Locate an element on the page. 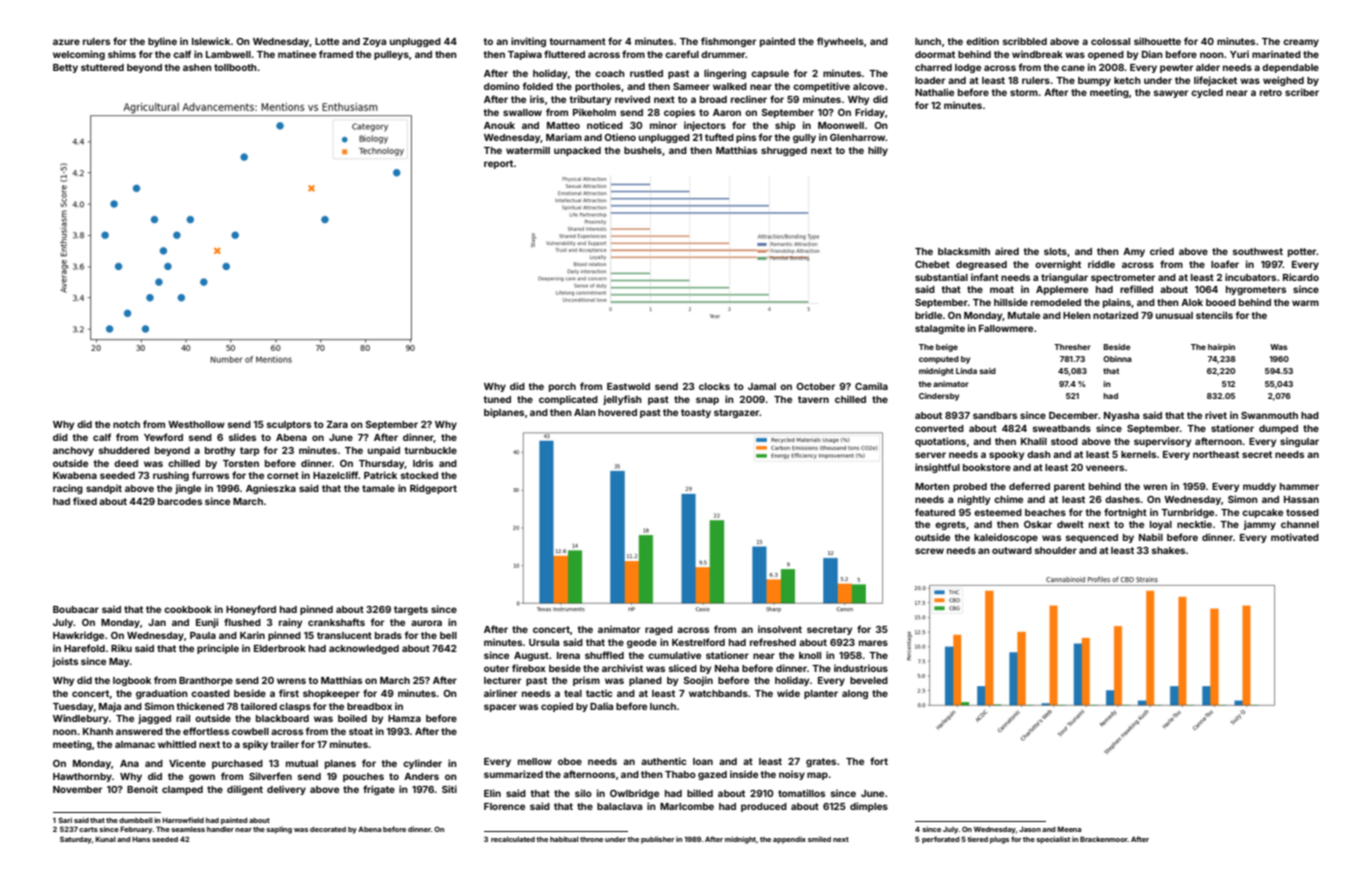  inviting is located at coordinates (528, 42).
